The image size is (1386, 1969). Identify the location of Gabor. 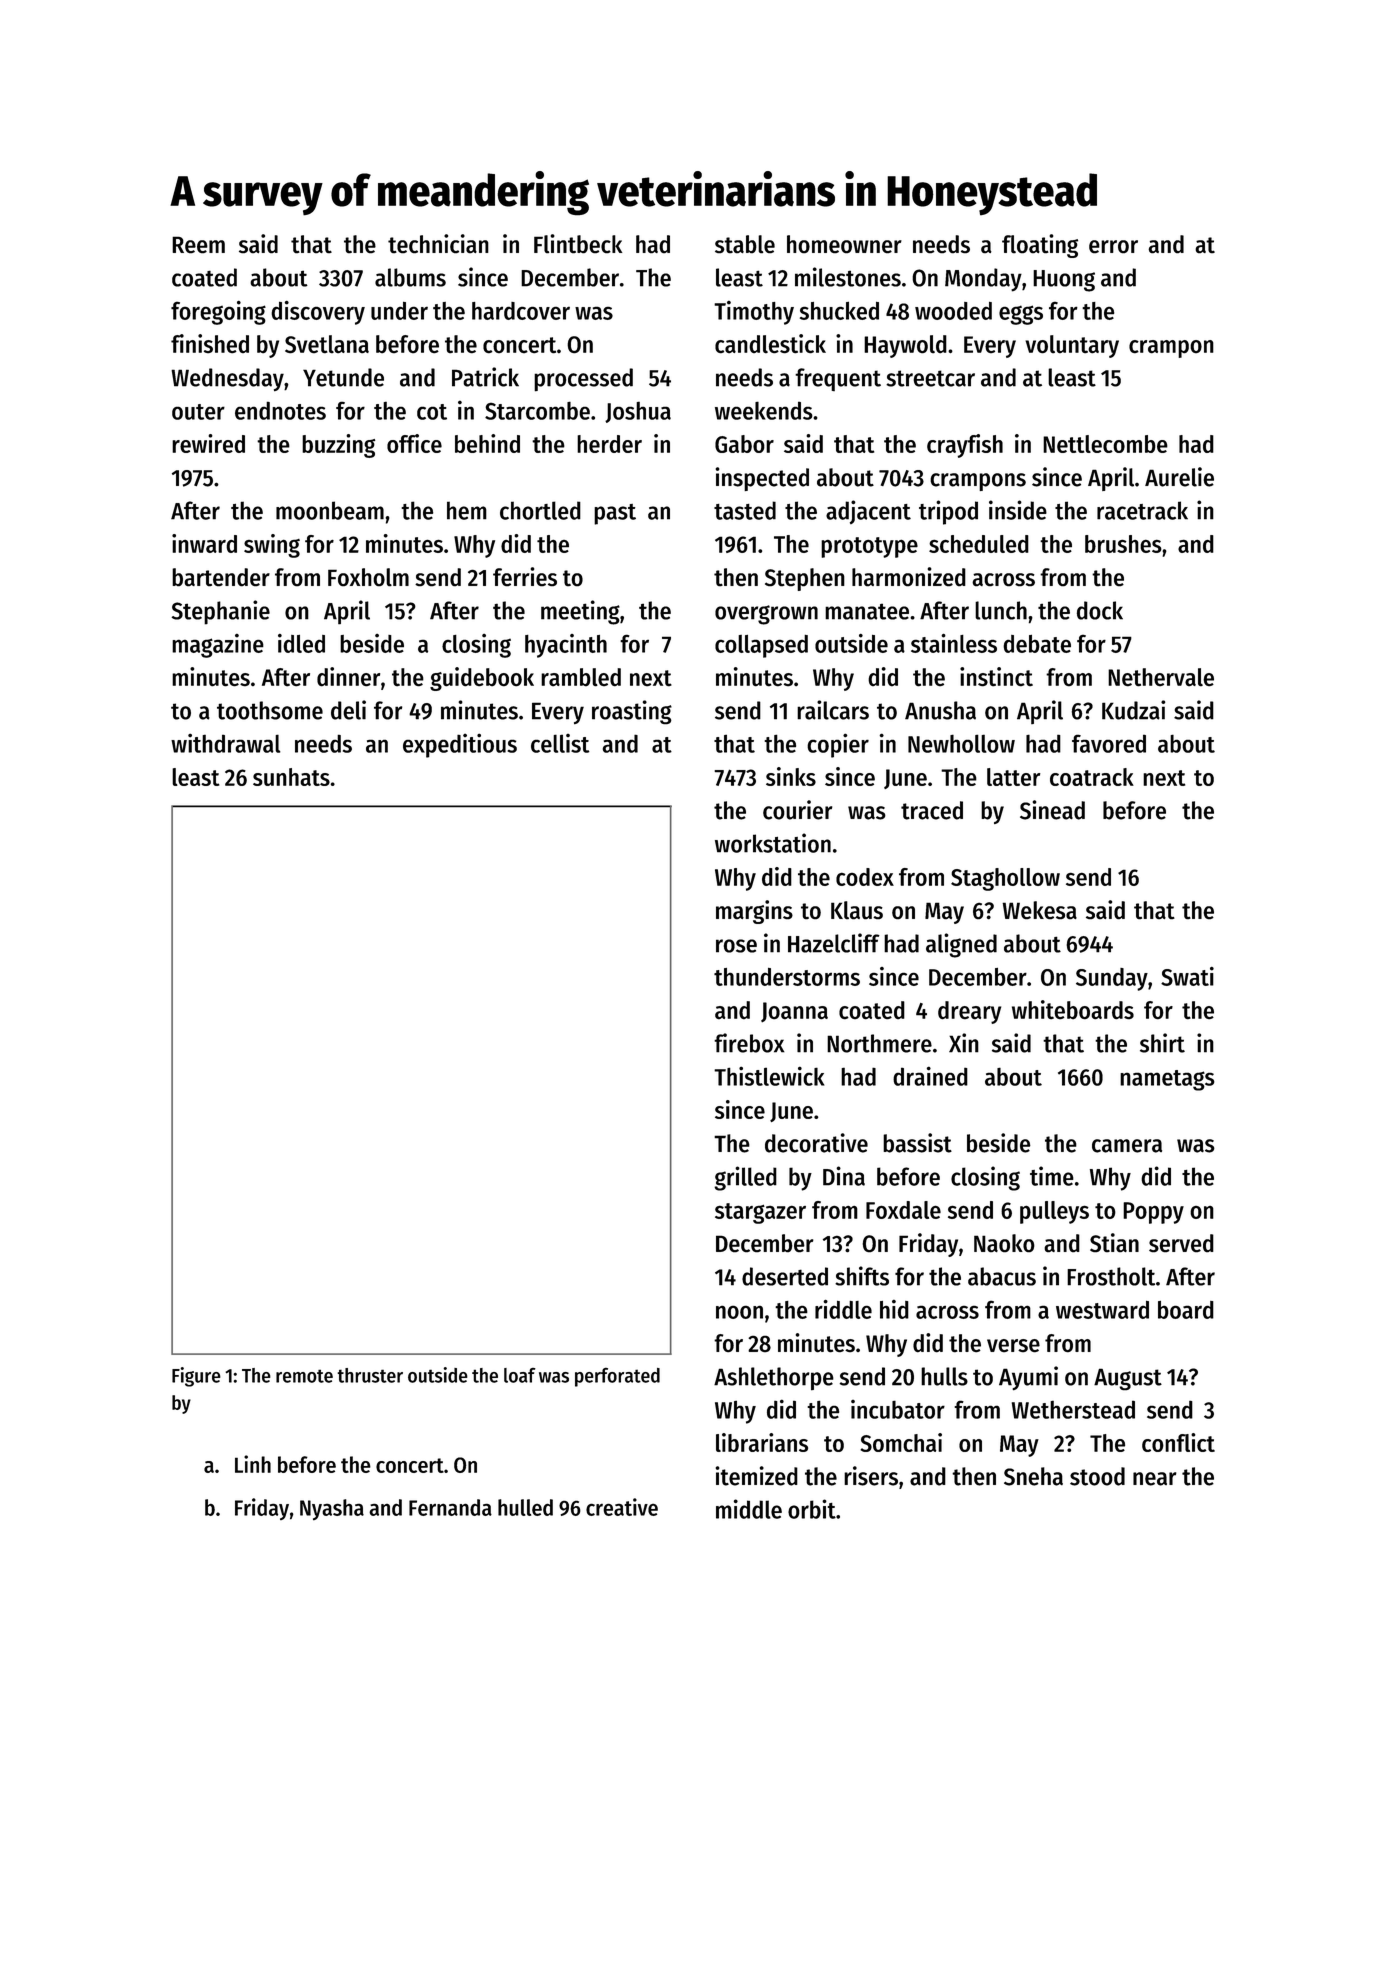
(744, 444).
